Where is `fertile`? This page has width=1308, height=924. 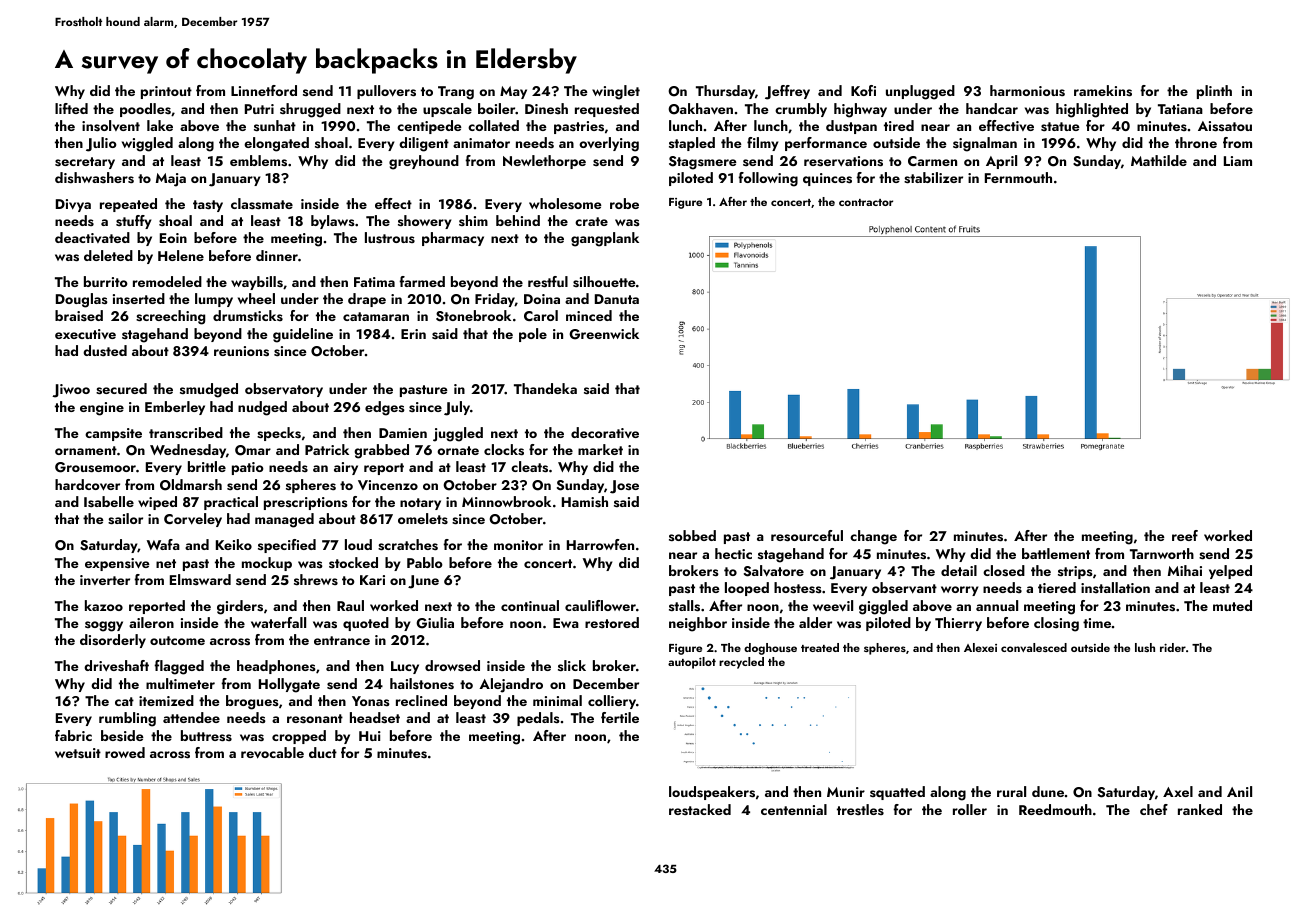 fertile is located at coordinates (620, 717).
